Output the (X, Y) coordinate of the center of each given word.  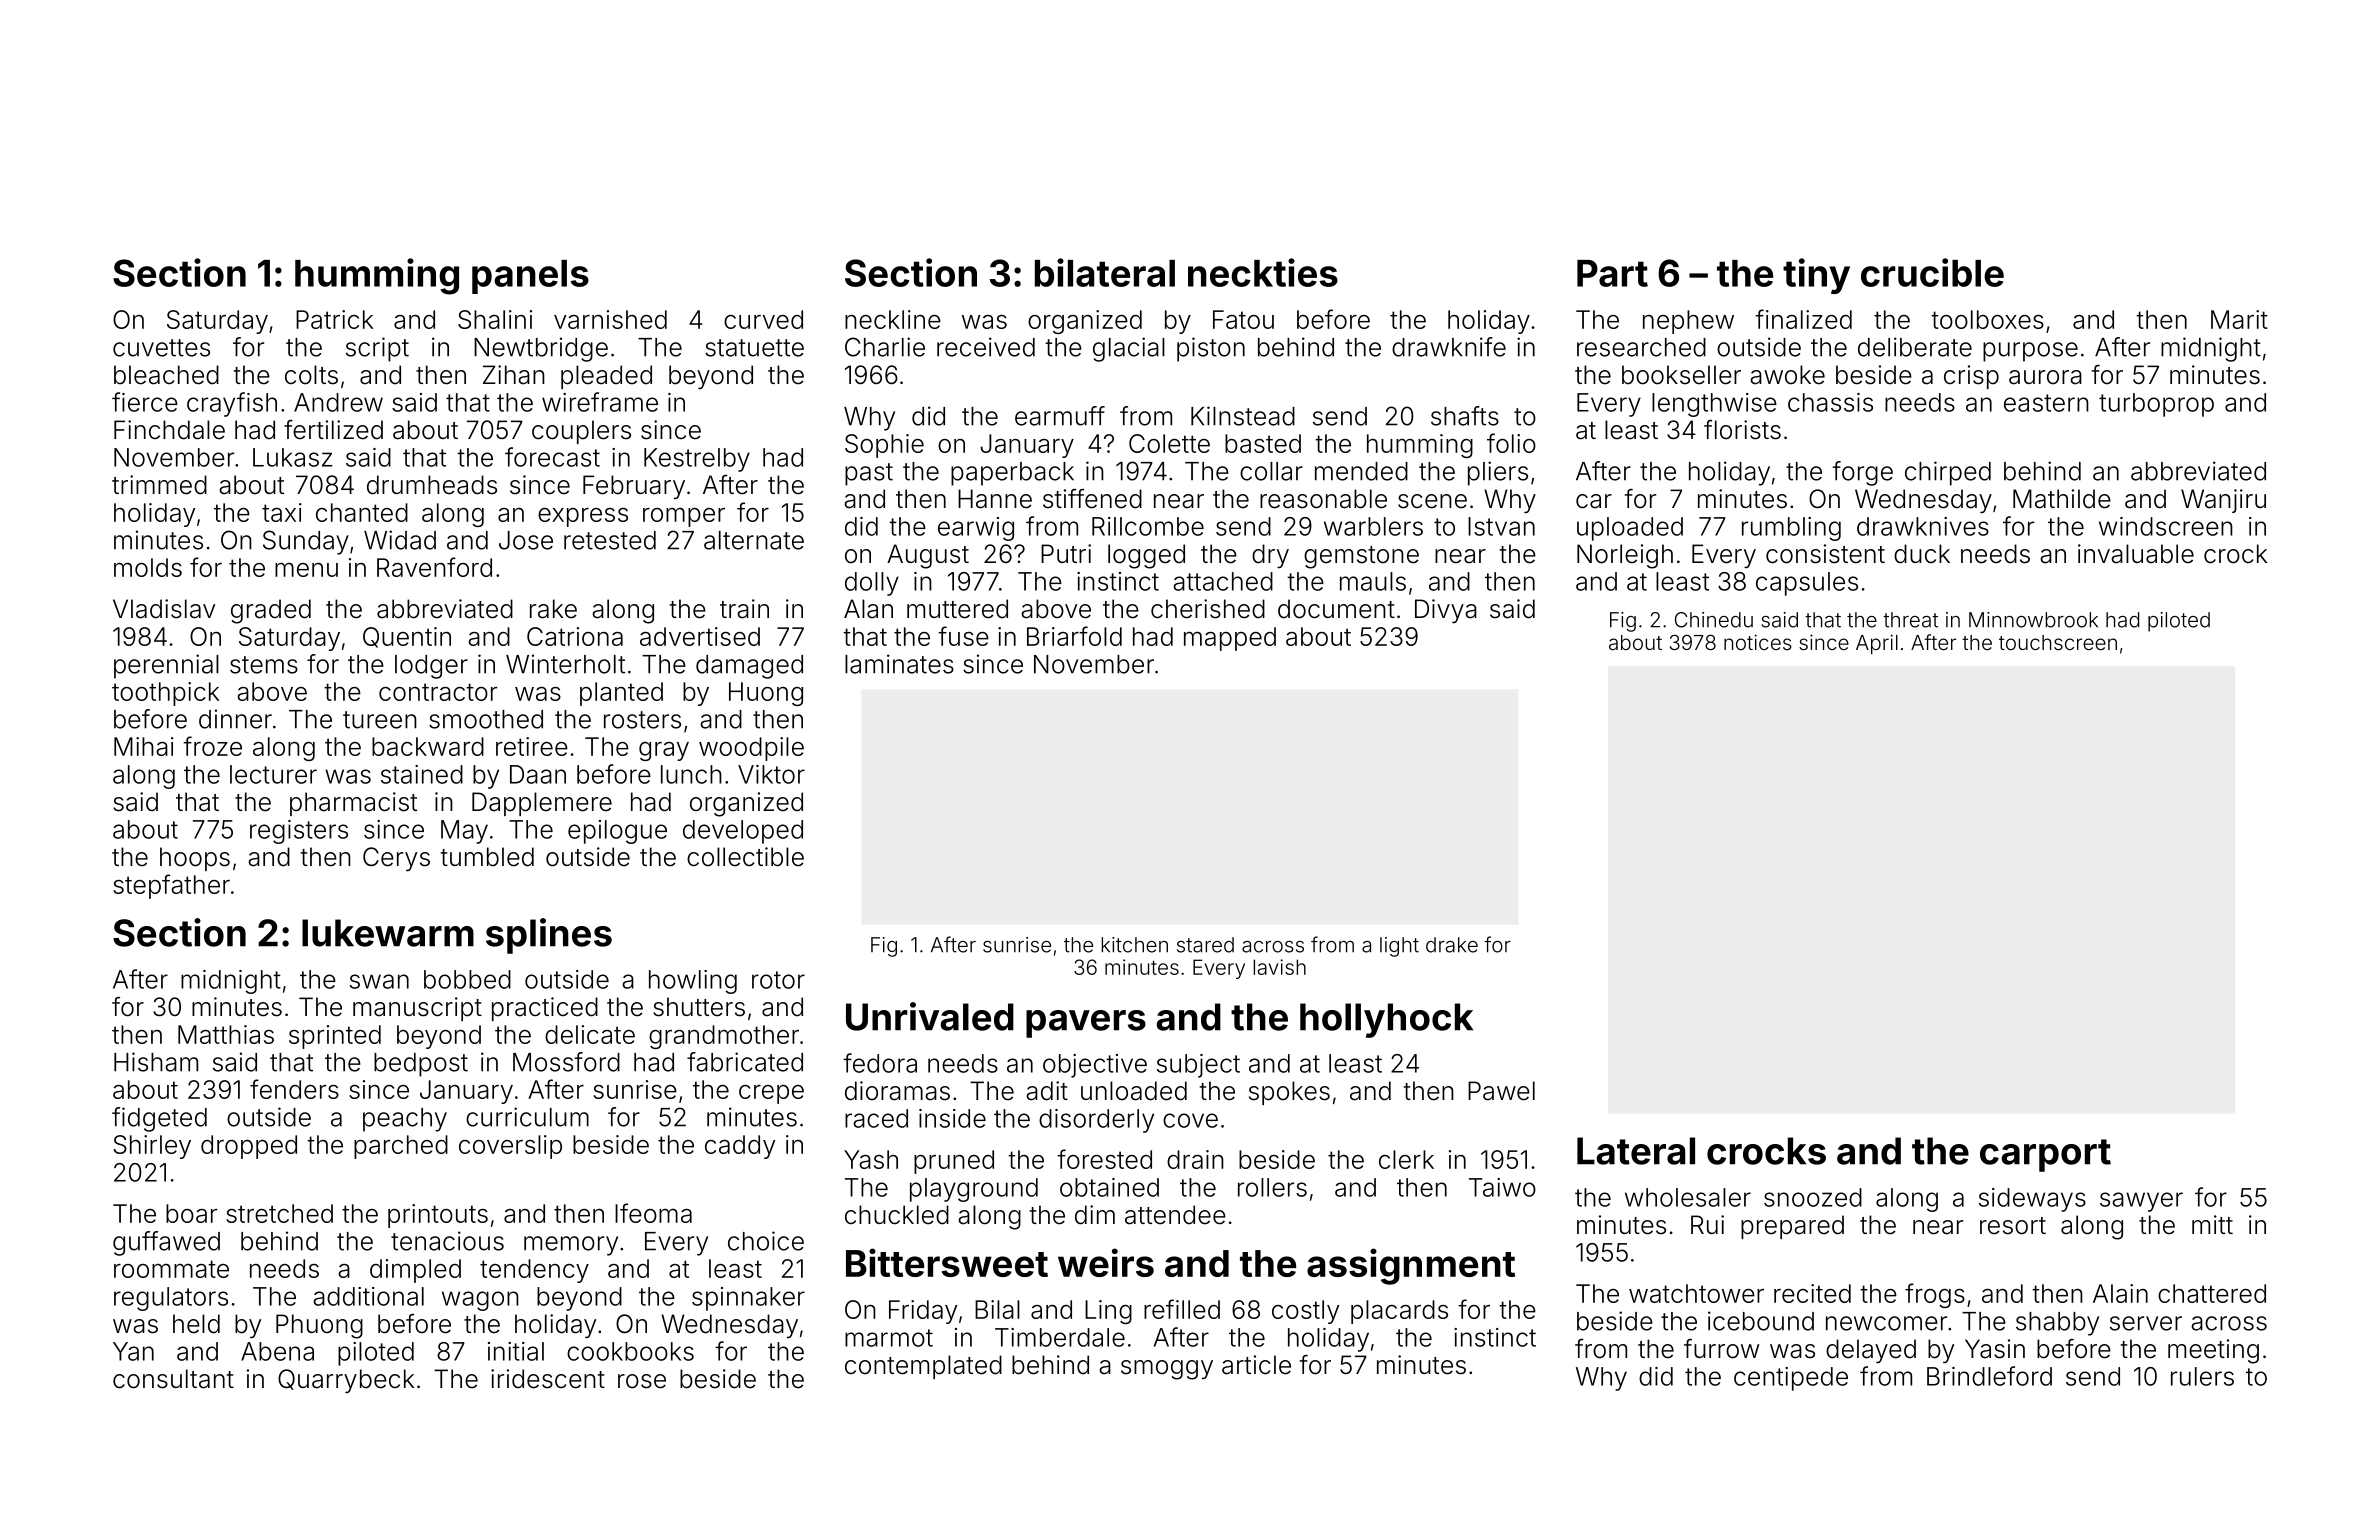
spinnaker (748, 1299)
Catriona (575, 636)
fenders (294, 1089)
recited (1812, 1293)
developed (743, 832)
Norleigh (1625, 556)
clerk (1406, 1159)
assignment (1411, 1266)
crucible (1932, 272)
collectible (745, 857)
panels (530, 277)
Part (1612, 273)
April (1877, 644)
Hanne (995, 499)
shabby (2057, 1324)
